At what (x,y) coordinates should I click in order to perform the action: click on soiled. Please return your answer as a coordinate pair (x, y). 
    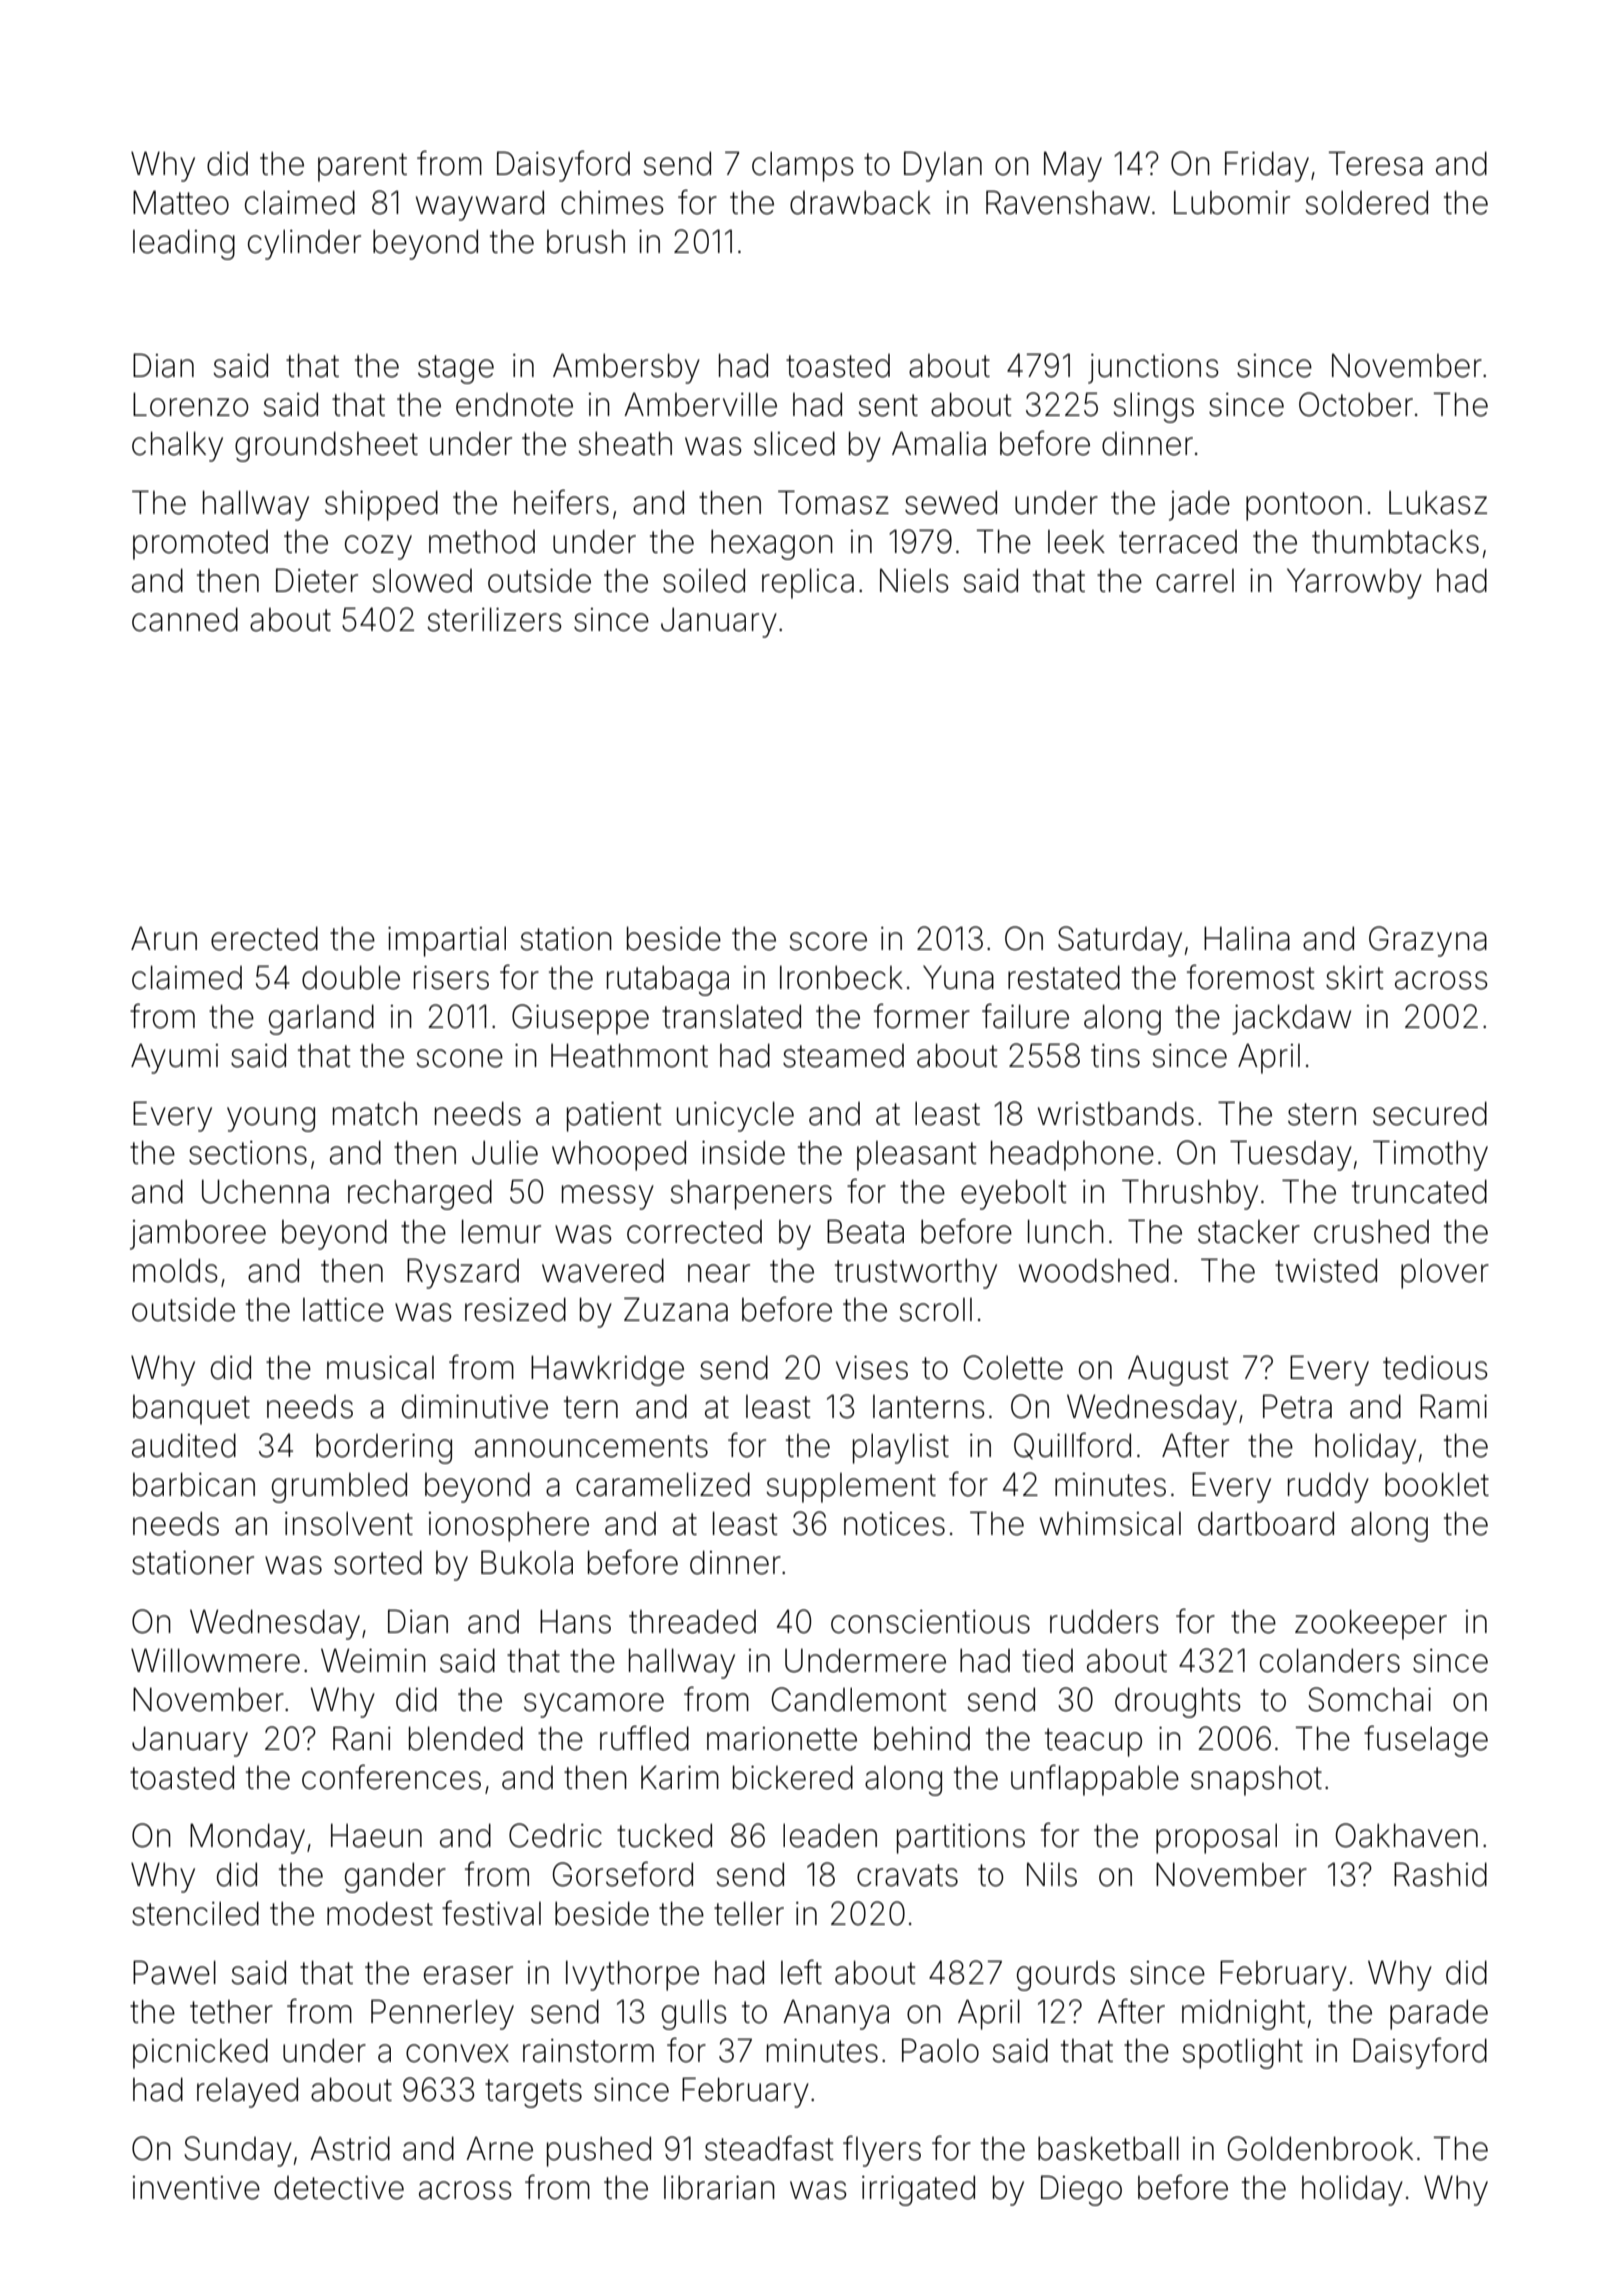
    Looking at the image, I should click on (704, 580).
